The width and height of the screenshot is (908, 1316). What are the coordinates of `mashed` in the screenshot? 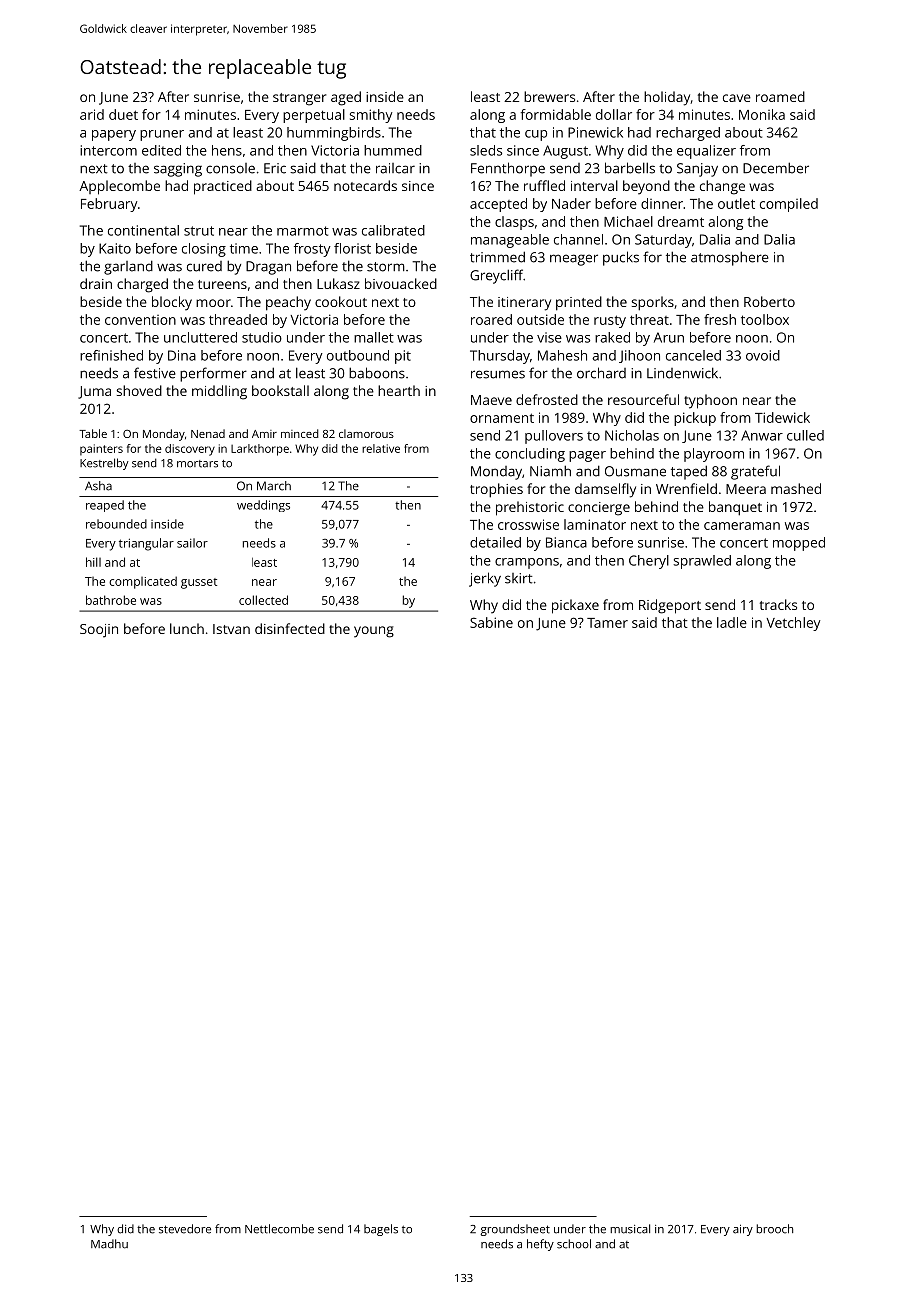 It's located at (796, 488).
